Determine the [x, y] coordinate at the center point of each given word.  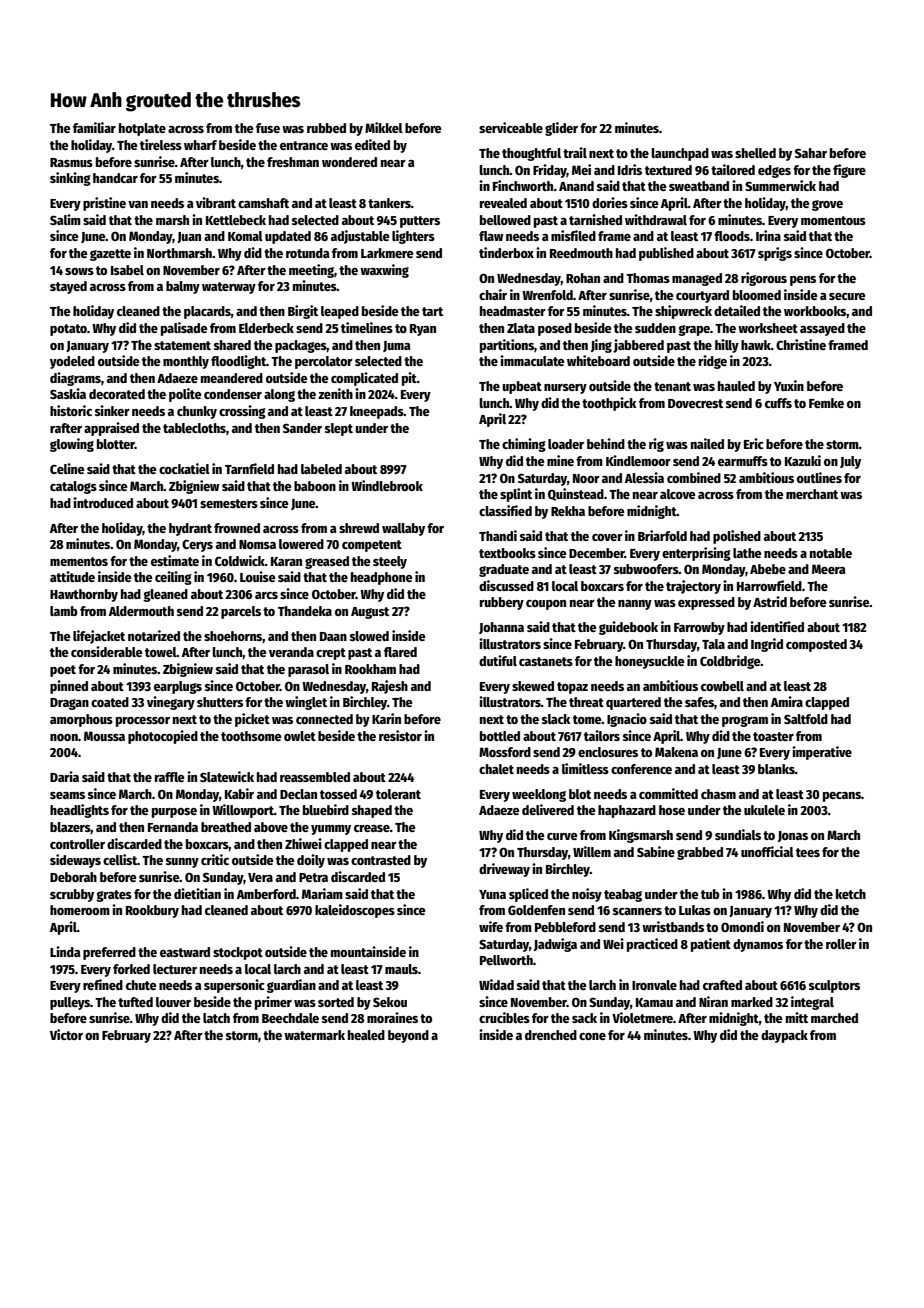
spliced [528, 895]
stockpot [238, 953]
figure [849, 171]
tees [808, 852]
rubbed [326, 128]
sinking [70, 179]
